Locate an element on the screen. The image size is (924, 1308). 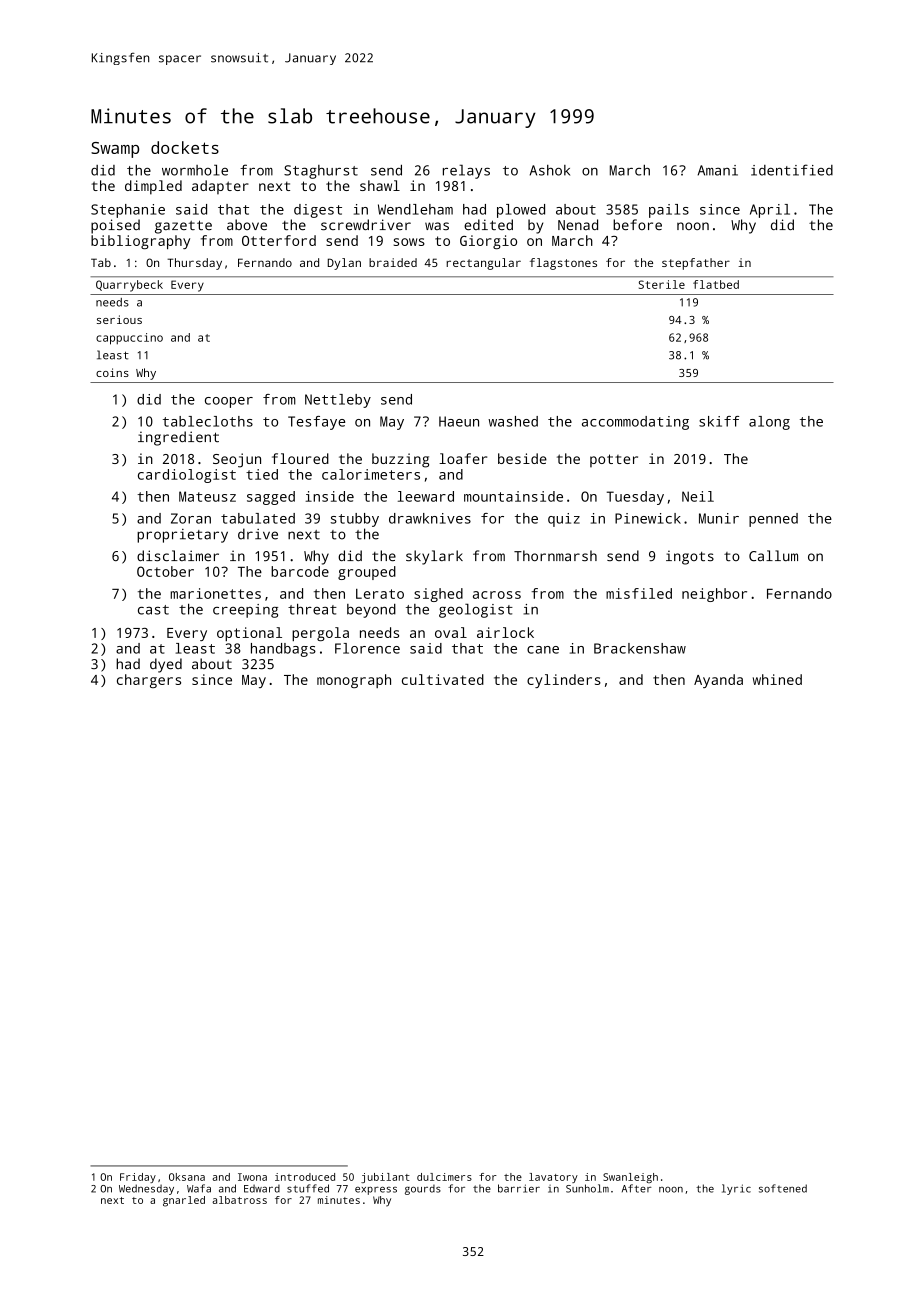
chargers is located at coordinates (149, 681).
